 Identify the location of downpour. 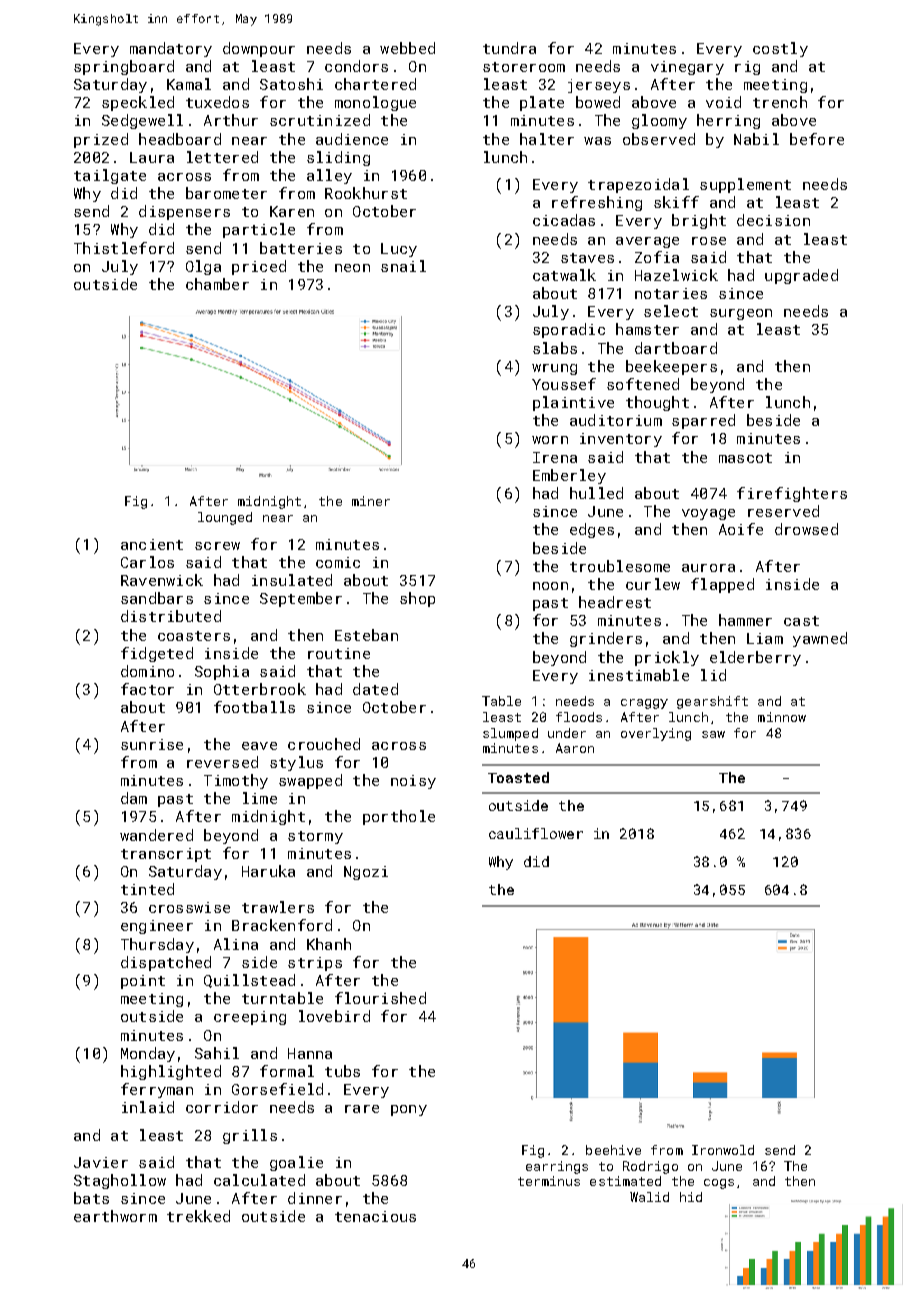
(259, 49).
